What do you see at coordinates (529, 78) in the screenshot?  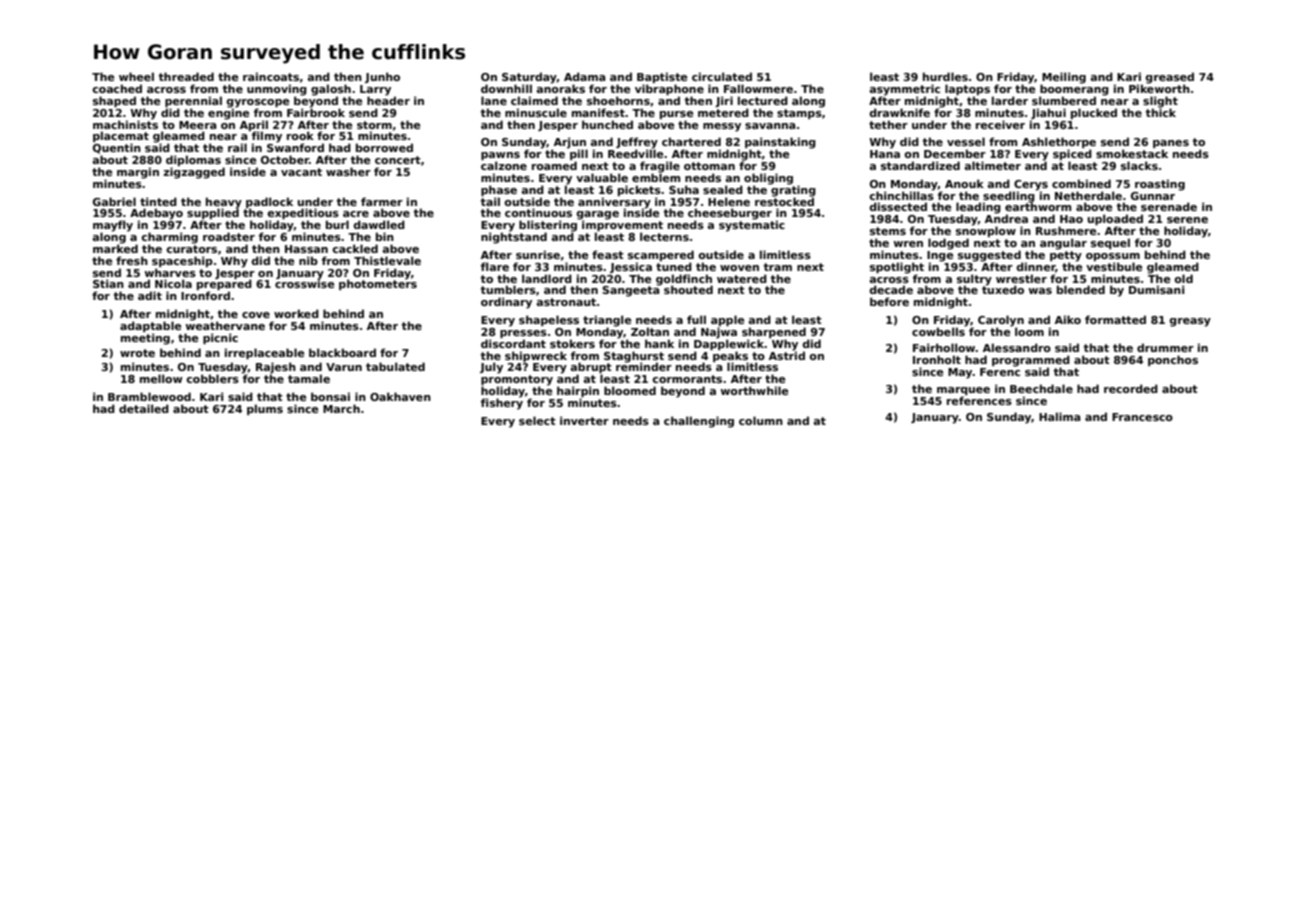 I see `Saturday` at bounding box center [529, 78].
